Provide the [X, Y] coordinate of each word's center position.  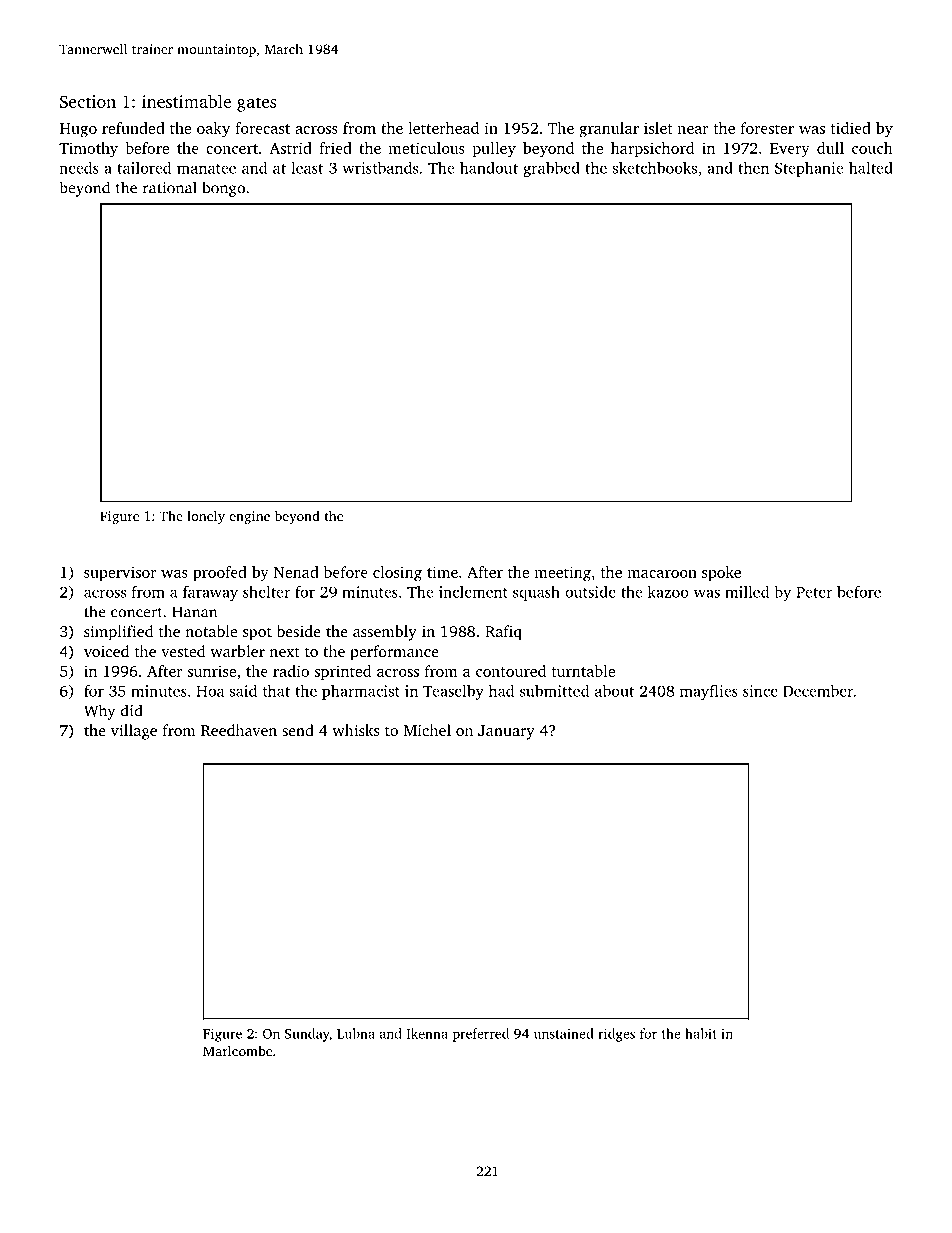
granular [609, 130]
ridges [616, 1035]
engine [250, 517]
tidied [851, 128]
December [818, 691]
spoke [721, 573]
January [506, 732]
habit [701, 1033]
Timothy [88, 150]
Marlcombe [237, 1051]
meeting [562, 574]
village [134, 732]
